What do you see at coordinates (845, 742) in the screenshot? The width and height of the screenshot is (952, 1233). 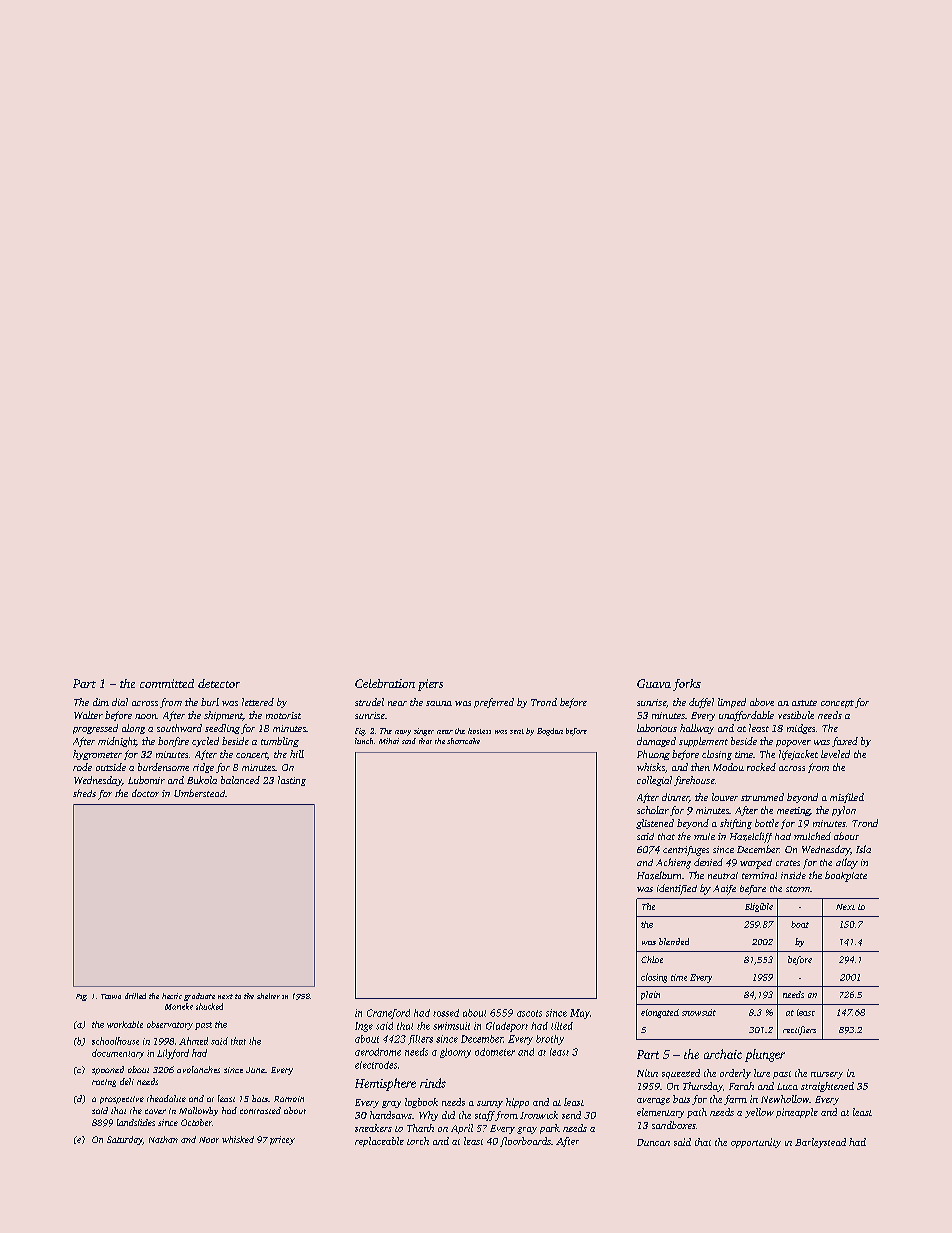 I see `faxed` at bounding box center [845, 742].
